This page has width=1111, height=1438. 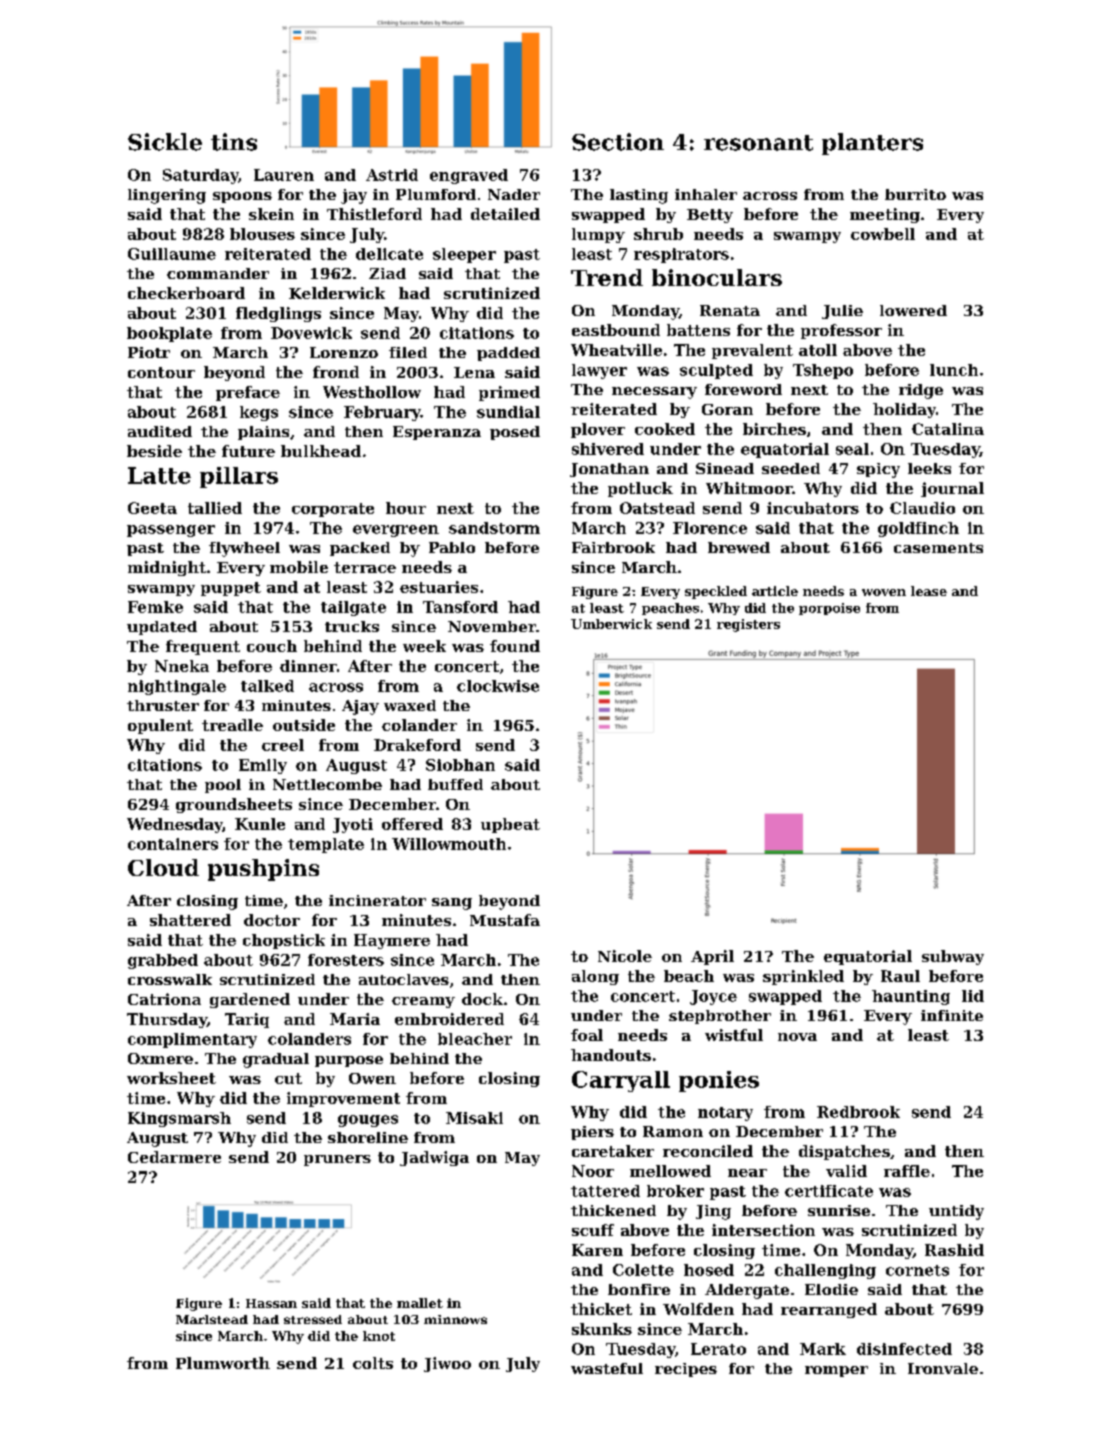 What do you see at coordinates (223, 1363) in the page?
I see `Plumworth` at bounding box center [223, 1363].
